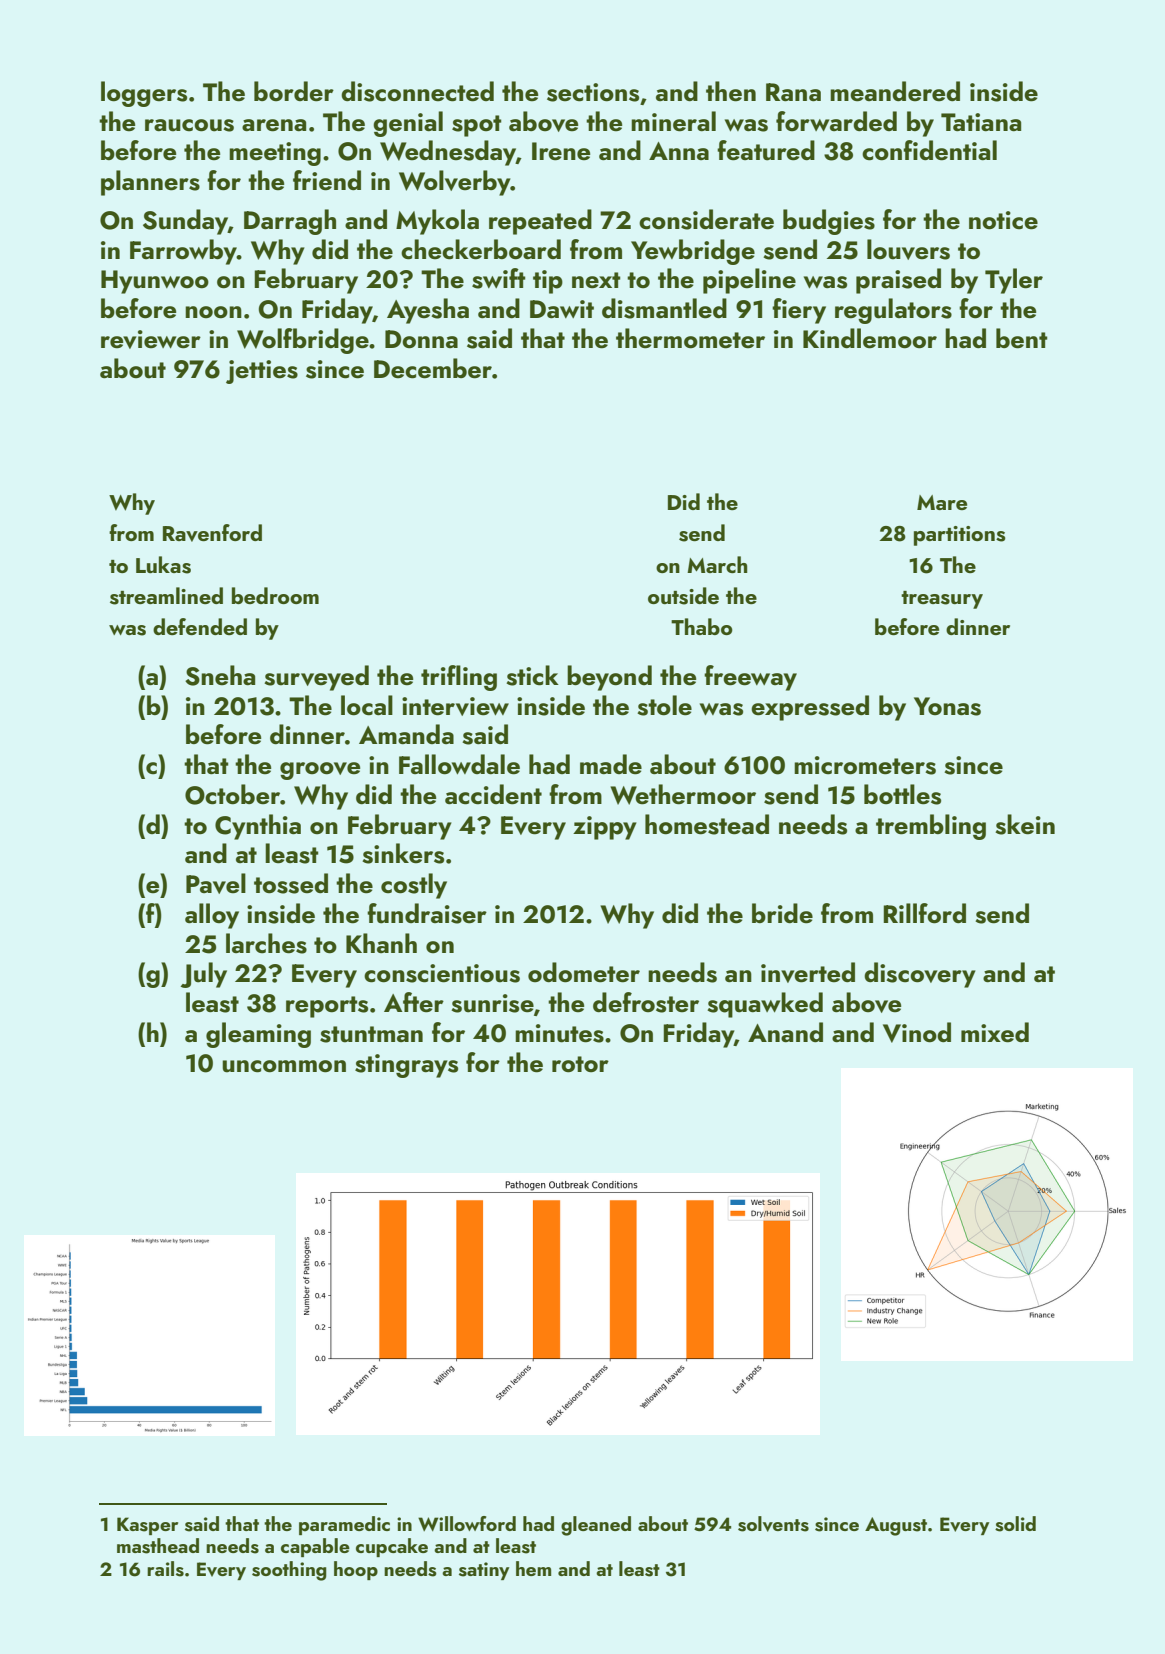 The image size is (1165, 1654). I want to click on sections, so click(593, 92).
